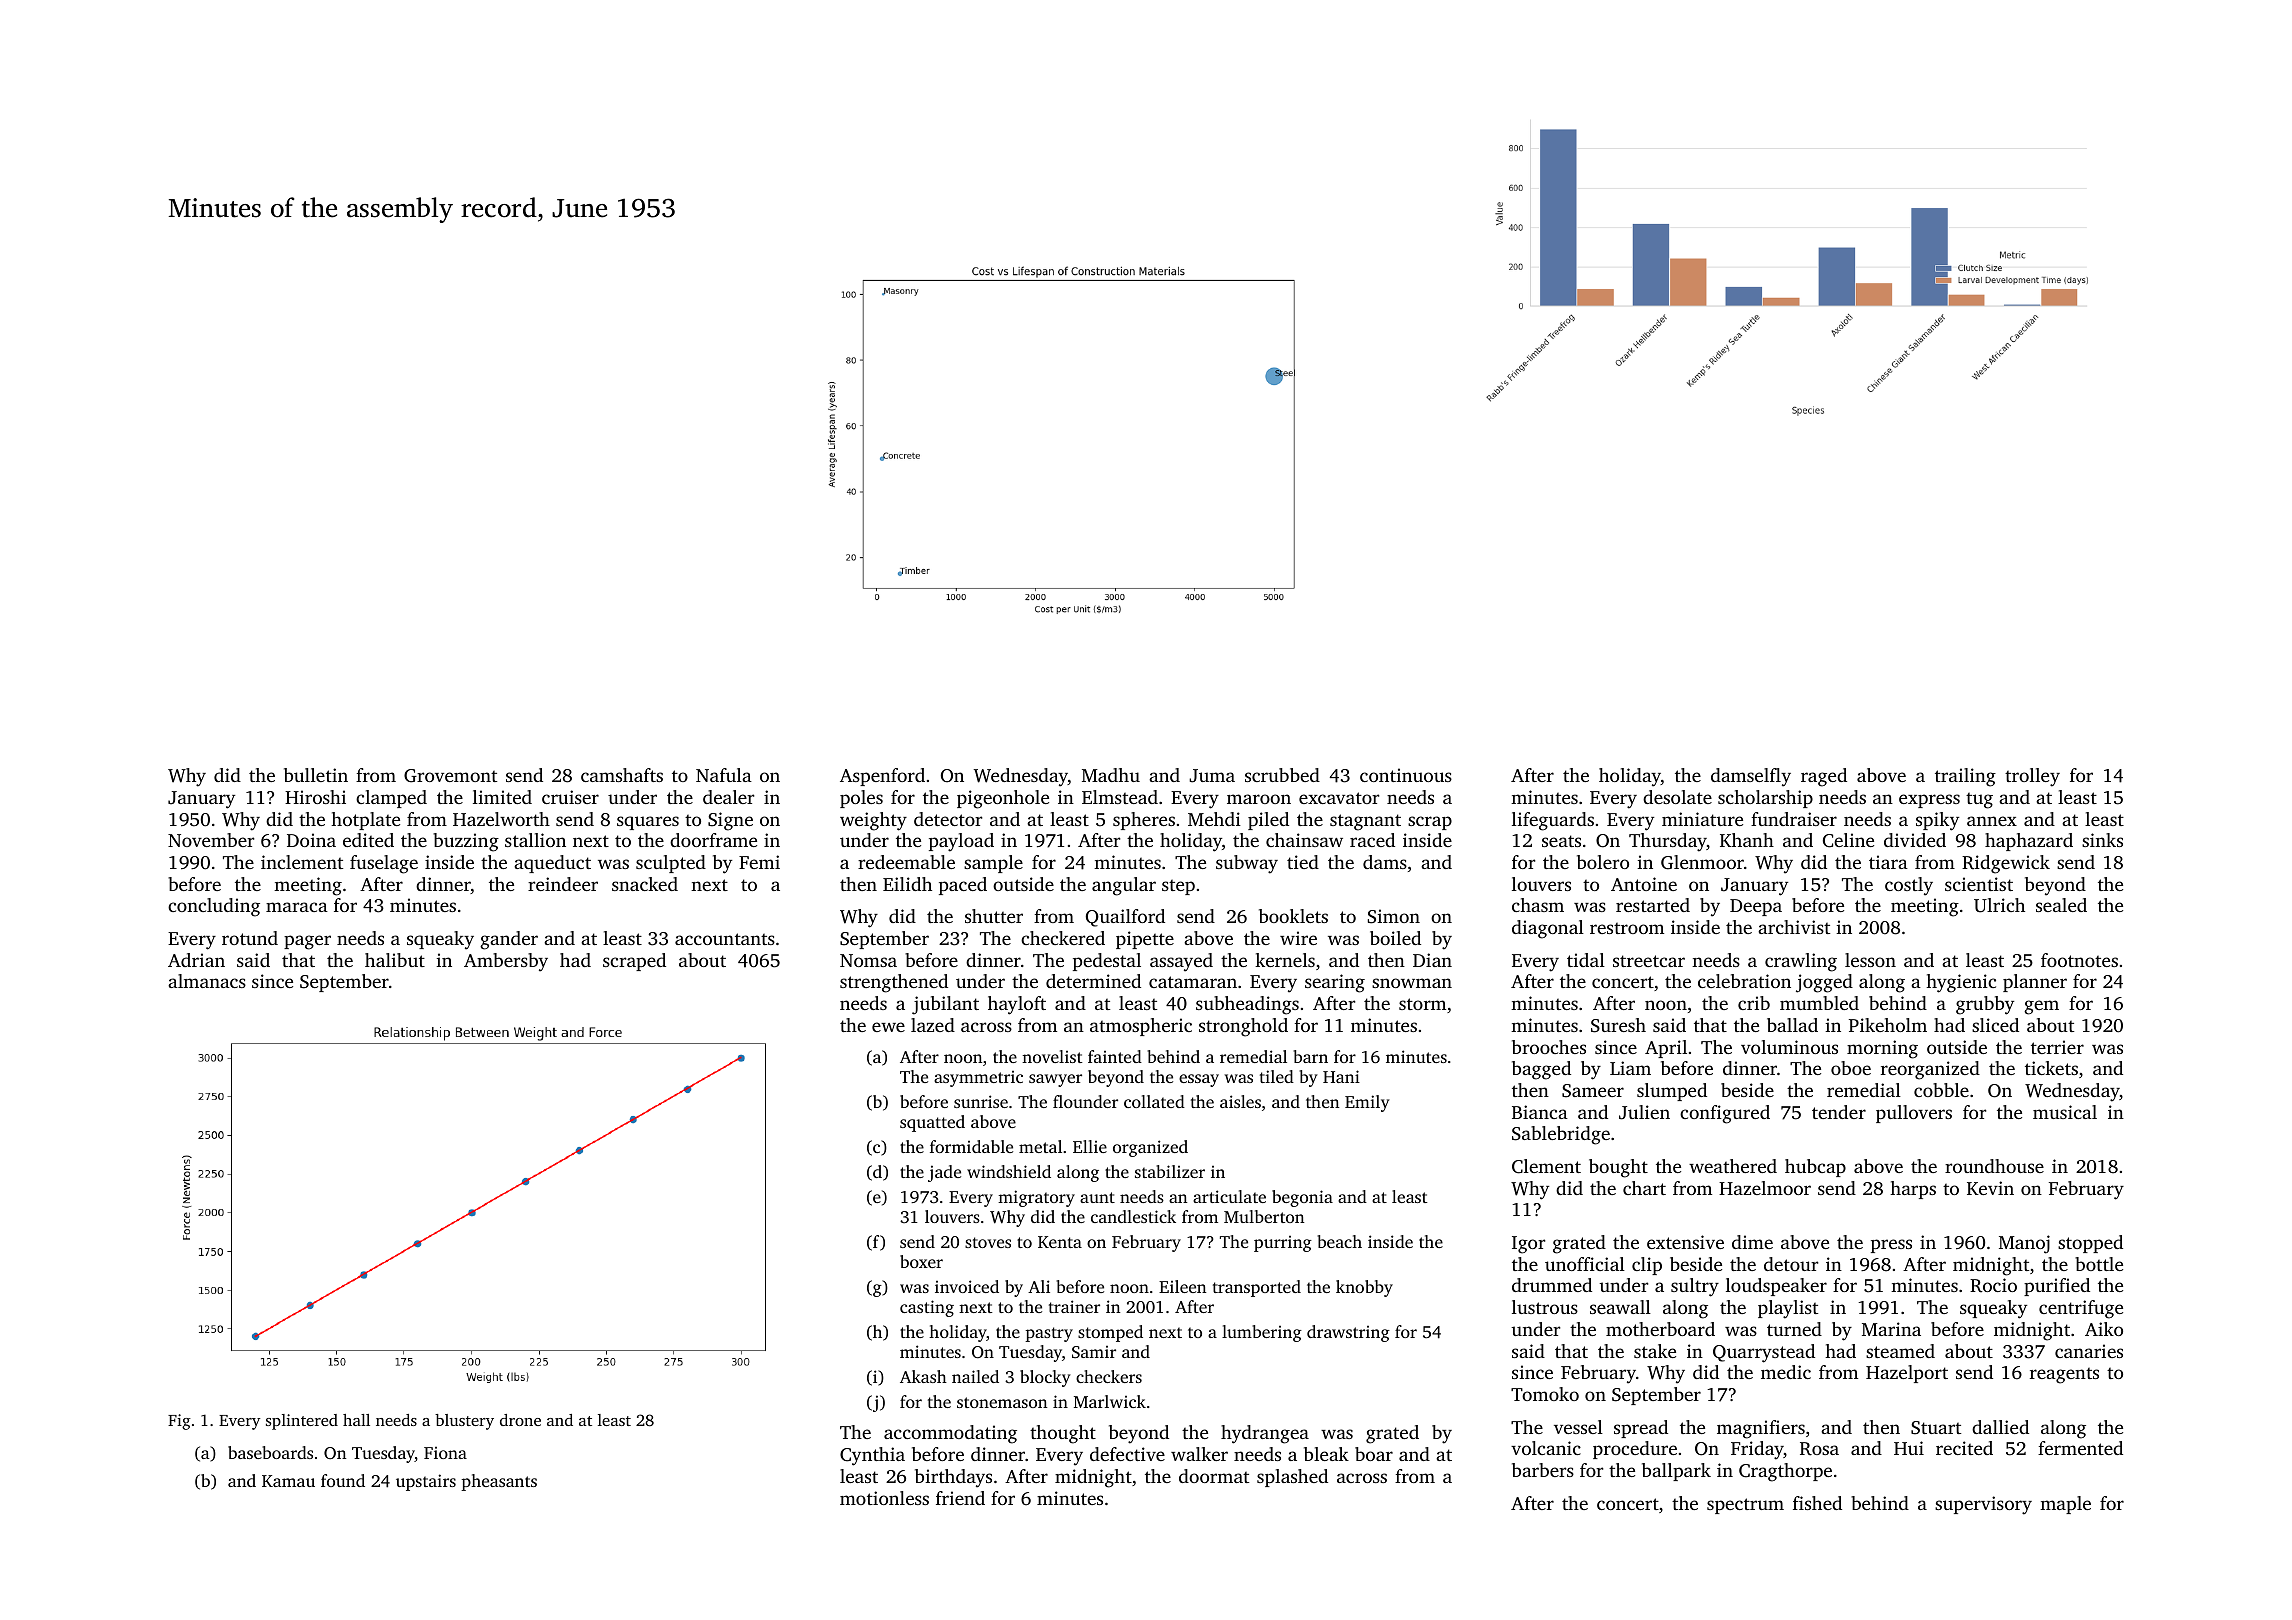 This image has width=2292, height=1620. What do you see at coordinates (921, 1261) in the image?
I see `boxer` at bounding box center [921, 1261].
